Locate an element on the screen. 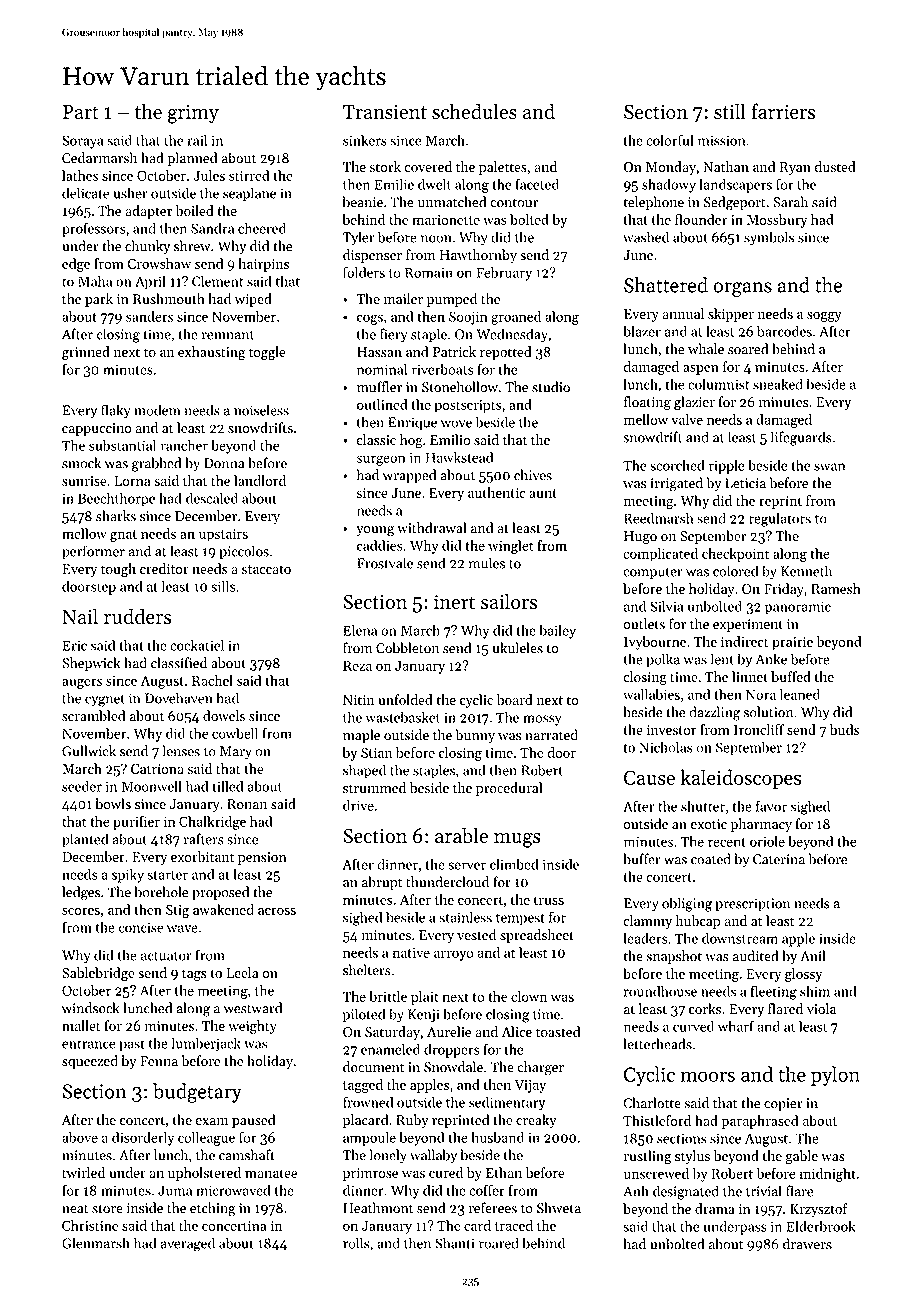 This screenshot has height=1308, width=924. buds is located at coordinates (844, 729).
